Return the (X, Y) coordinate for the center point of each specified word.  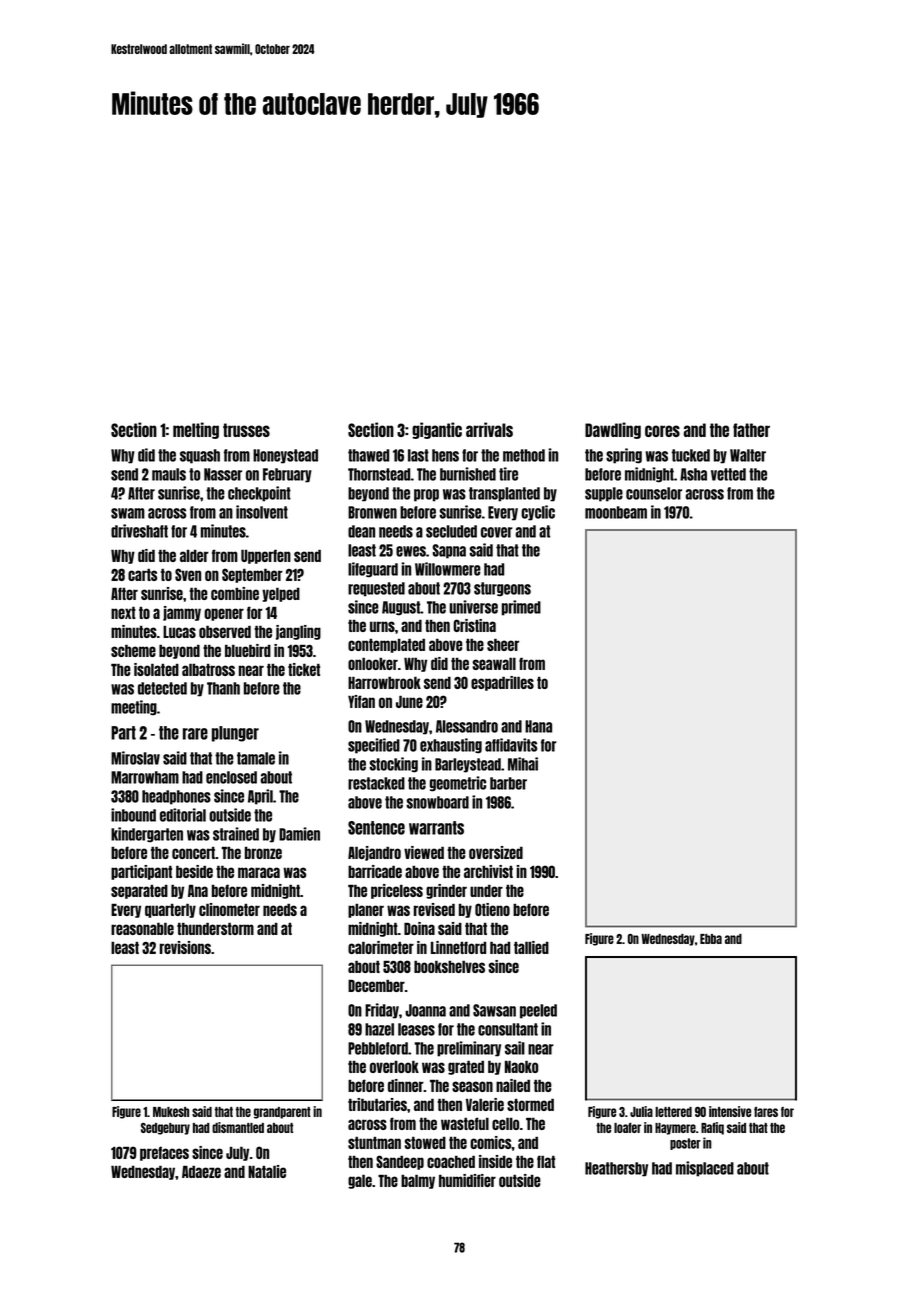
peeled (538, 1011)
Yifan (361, 701)
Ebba (711, 939)
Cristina (474, 625)
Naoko (521, 1066)
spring (624, 456)
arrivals (489, 429)
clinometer (229, 909)
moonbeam (616, 512)
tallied (531, 947)
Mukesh (171, 1112)
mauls (169, 474)
